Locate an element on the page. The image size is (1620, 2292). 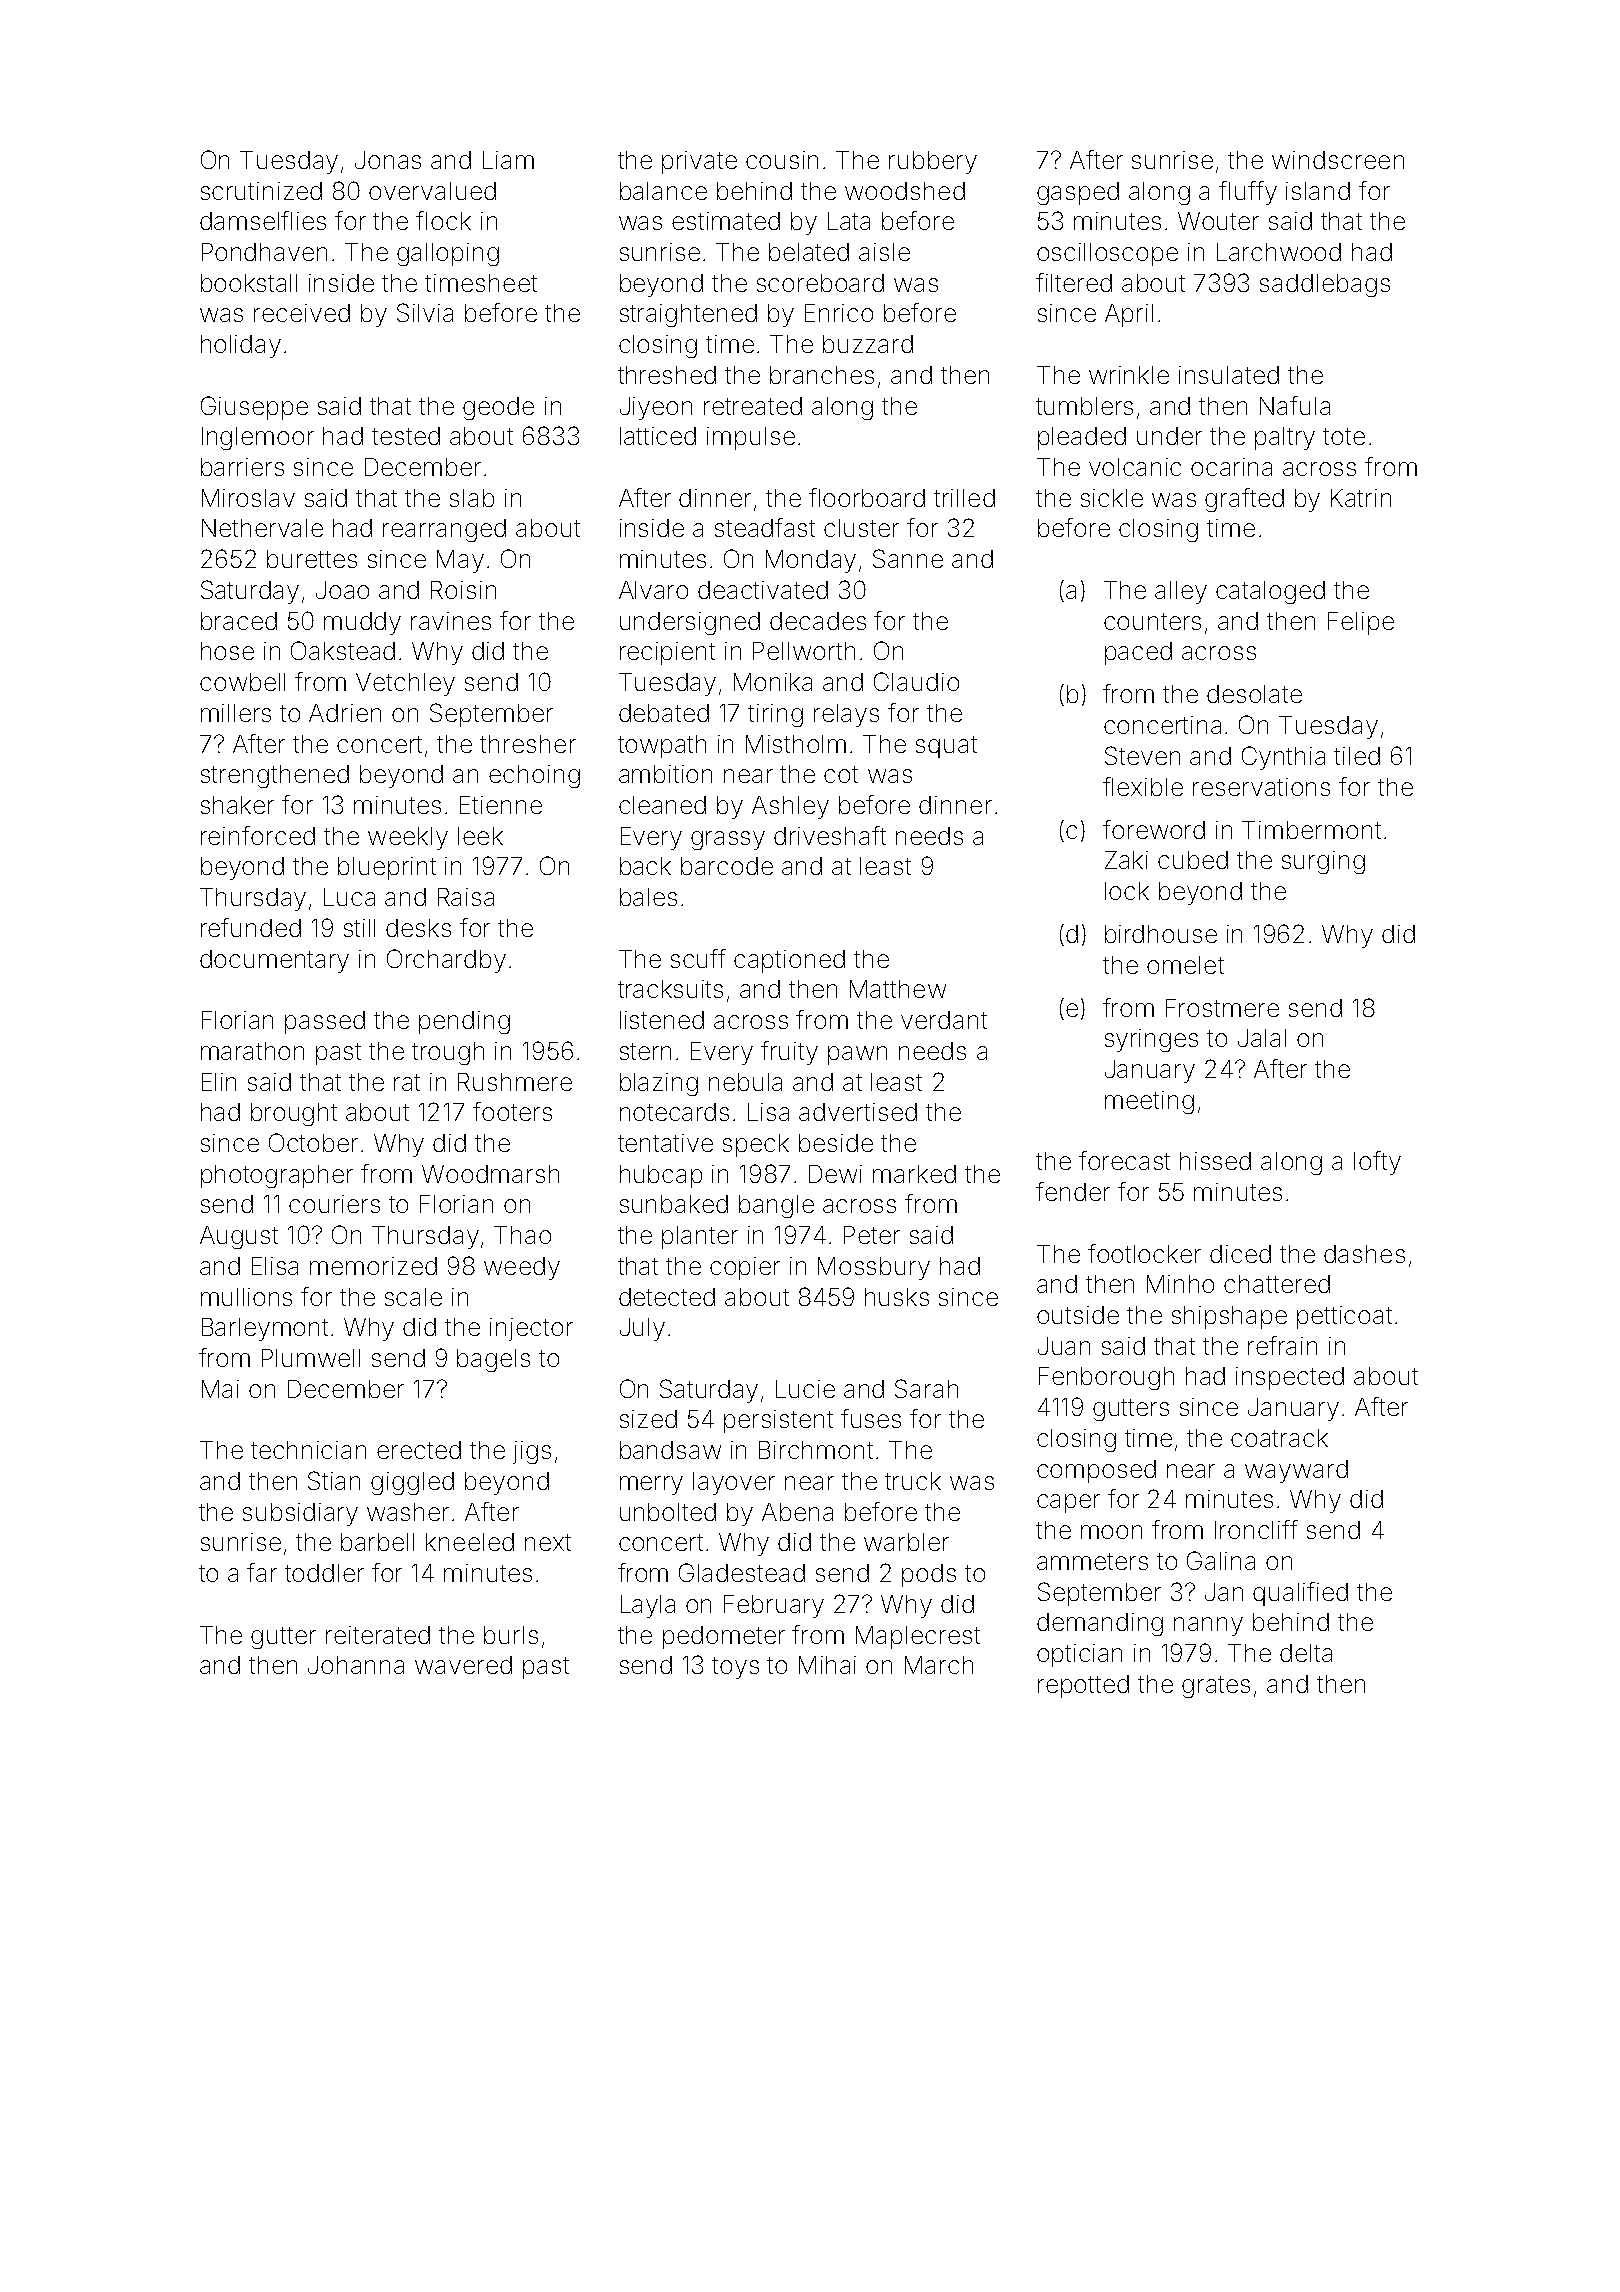
Cynthia is located at coordinates (1283, 758).
